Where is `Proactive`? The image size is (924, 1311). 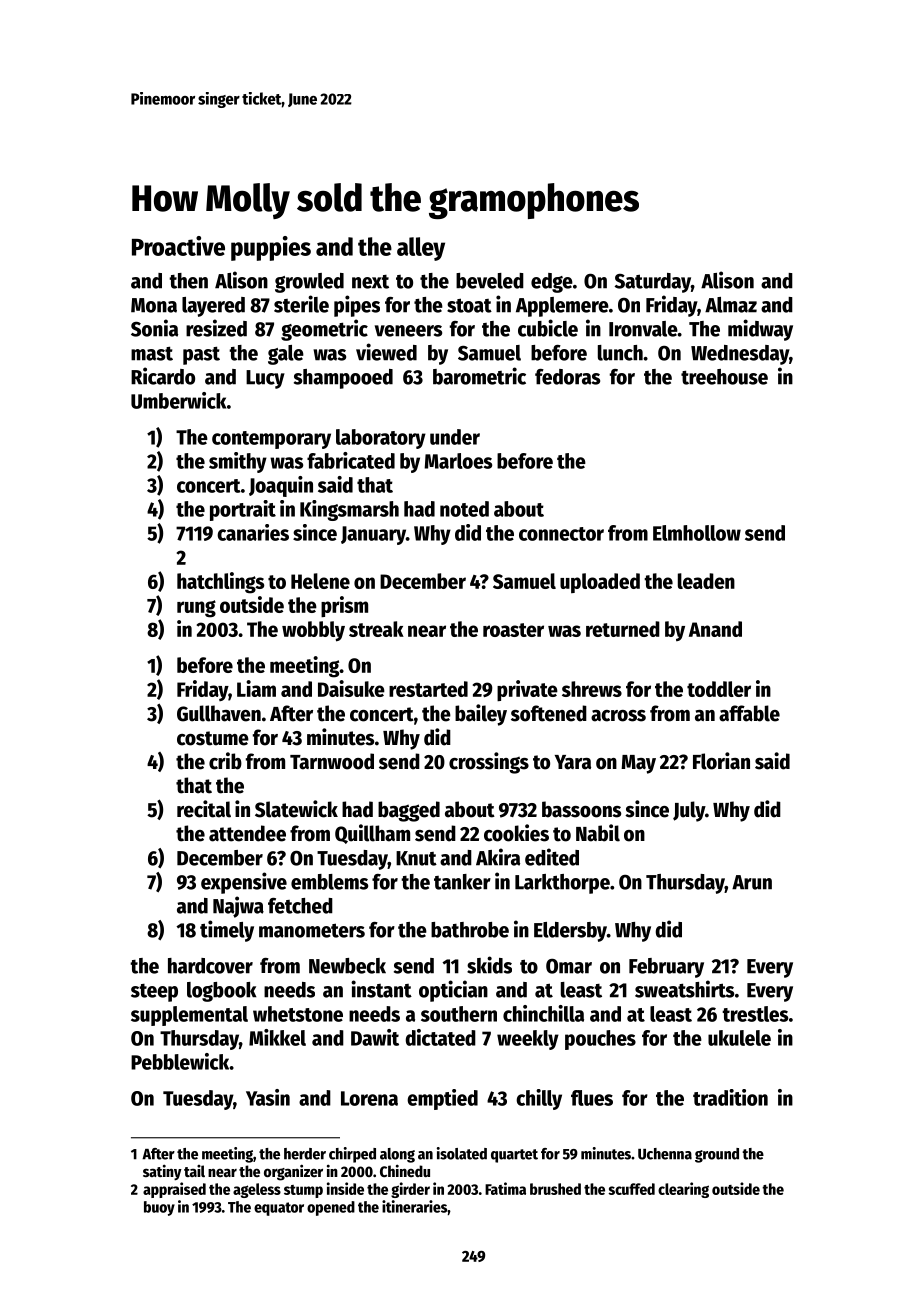
Proactive is located at coordinates (178, 246).
